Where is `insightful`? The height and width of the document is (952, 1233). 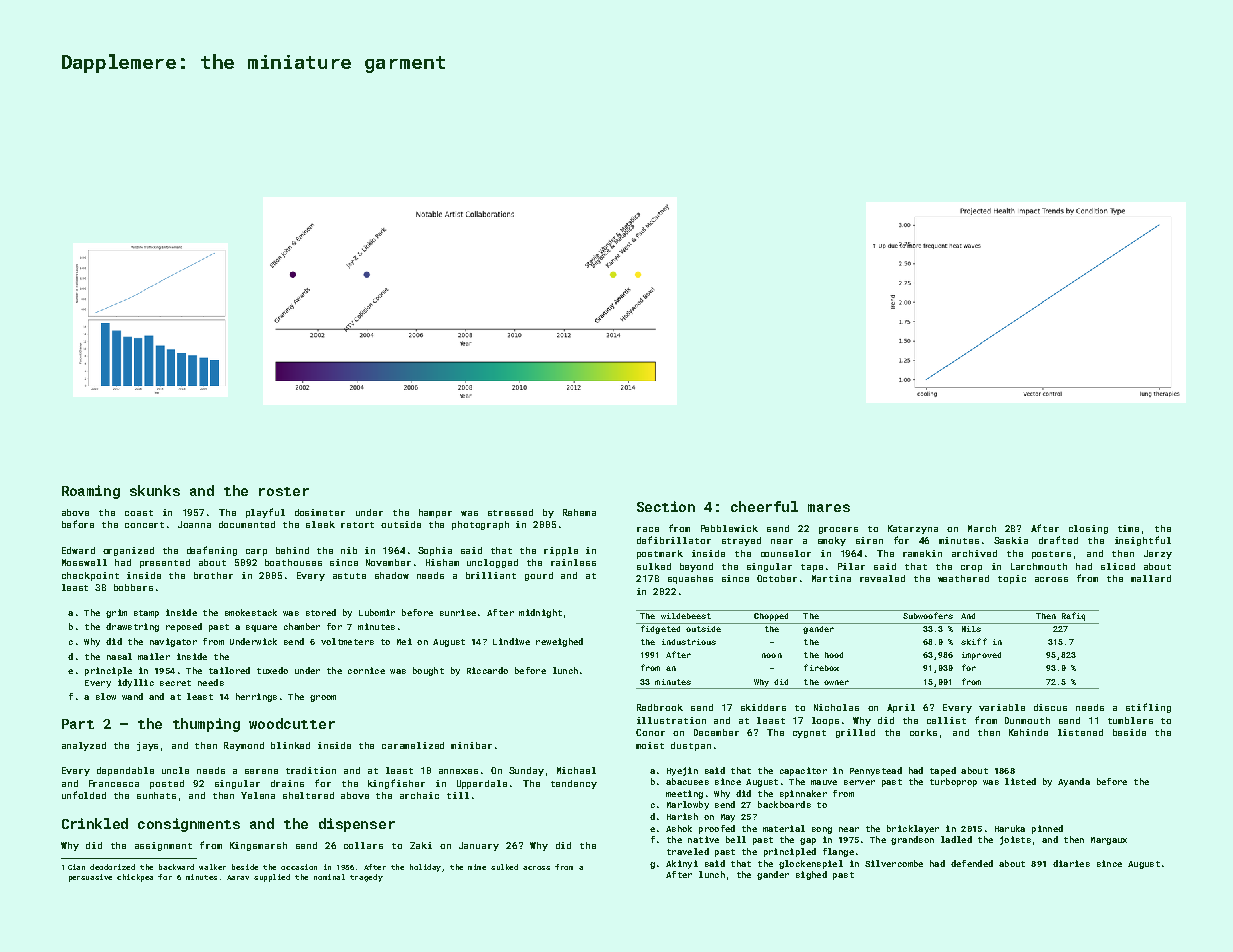 insightful is located at coordinates (1143, 541).
